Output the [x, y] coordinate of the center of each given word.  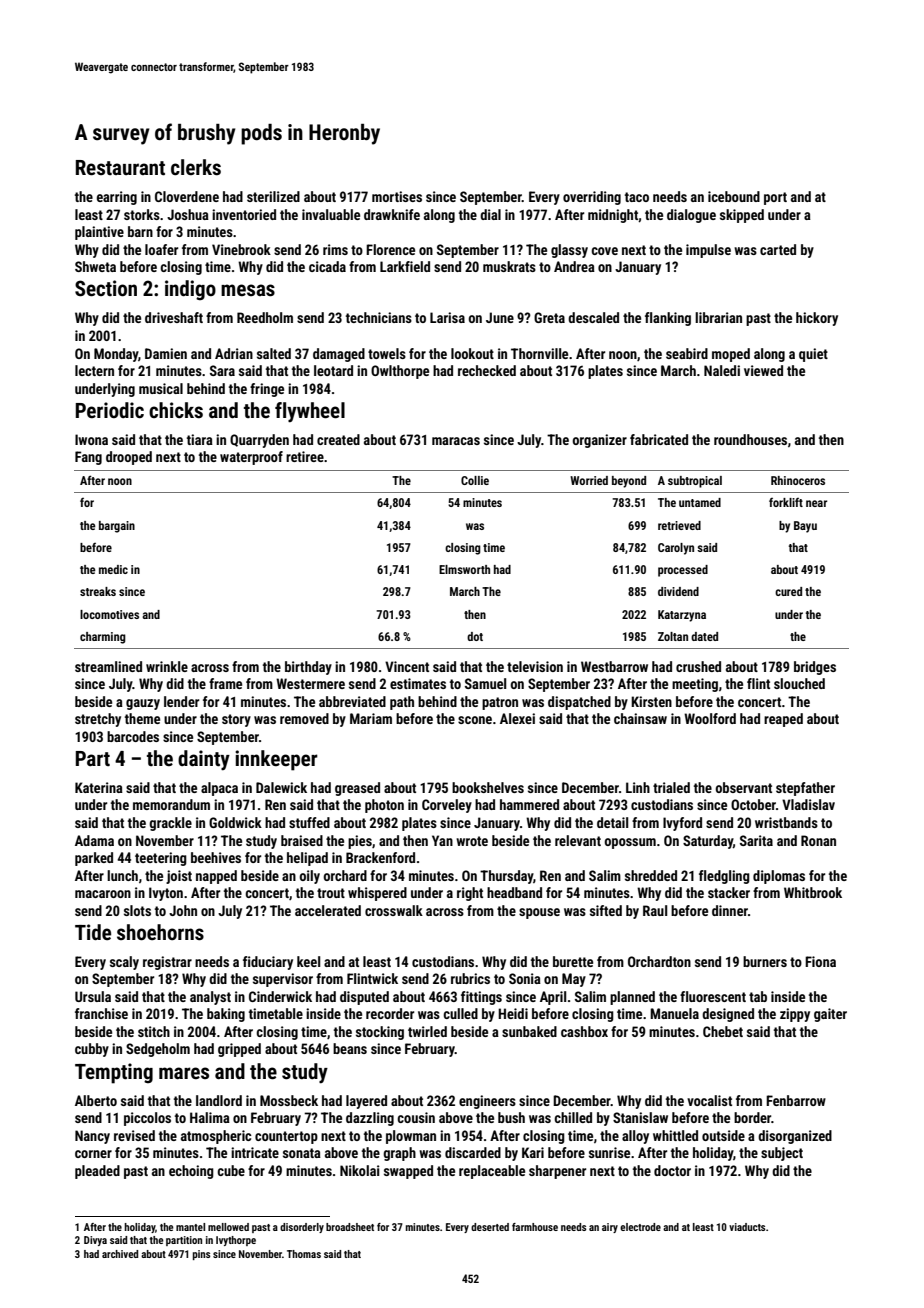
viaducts [747, 1227]
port [775, 198]
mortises [397, 196]
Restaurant [120, 168]
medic [113, 569]
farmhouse [535, 1227]
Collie [475, 480]
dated [704, 636]
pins [201, 1255]
